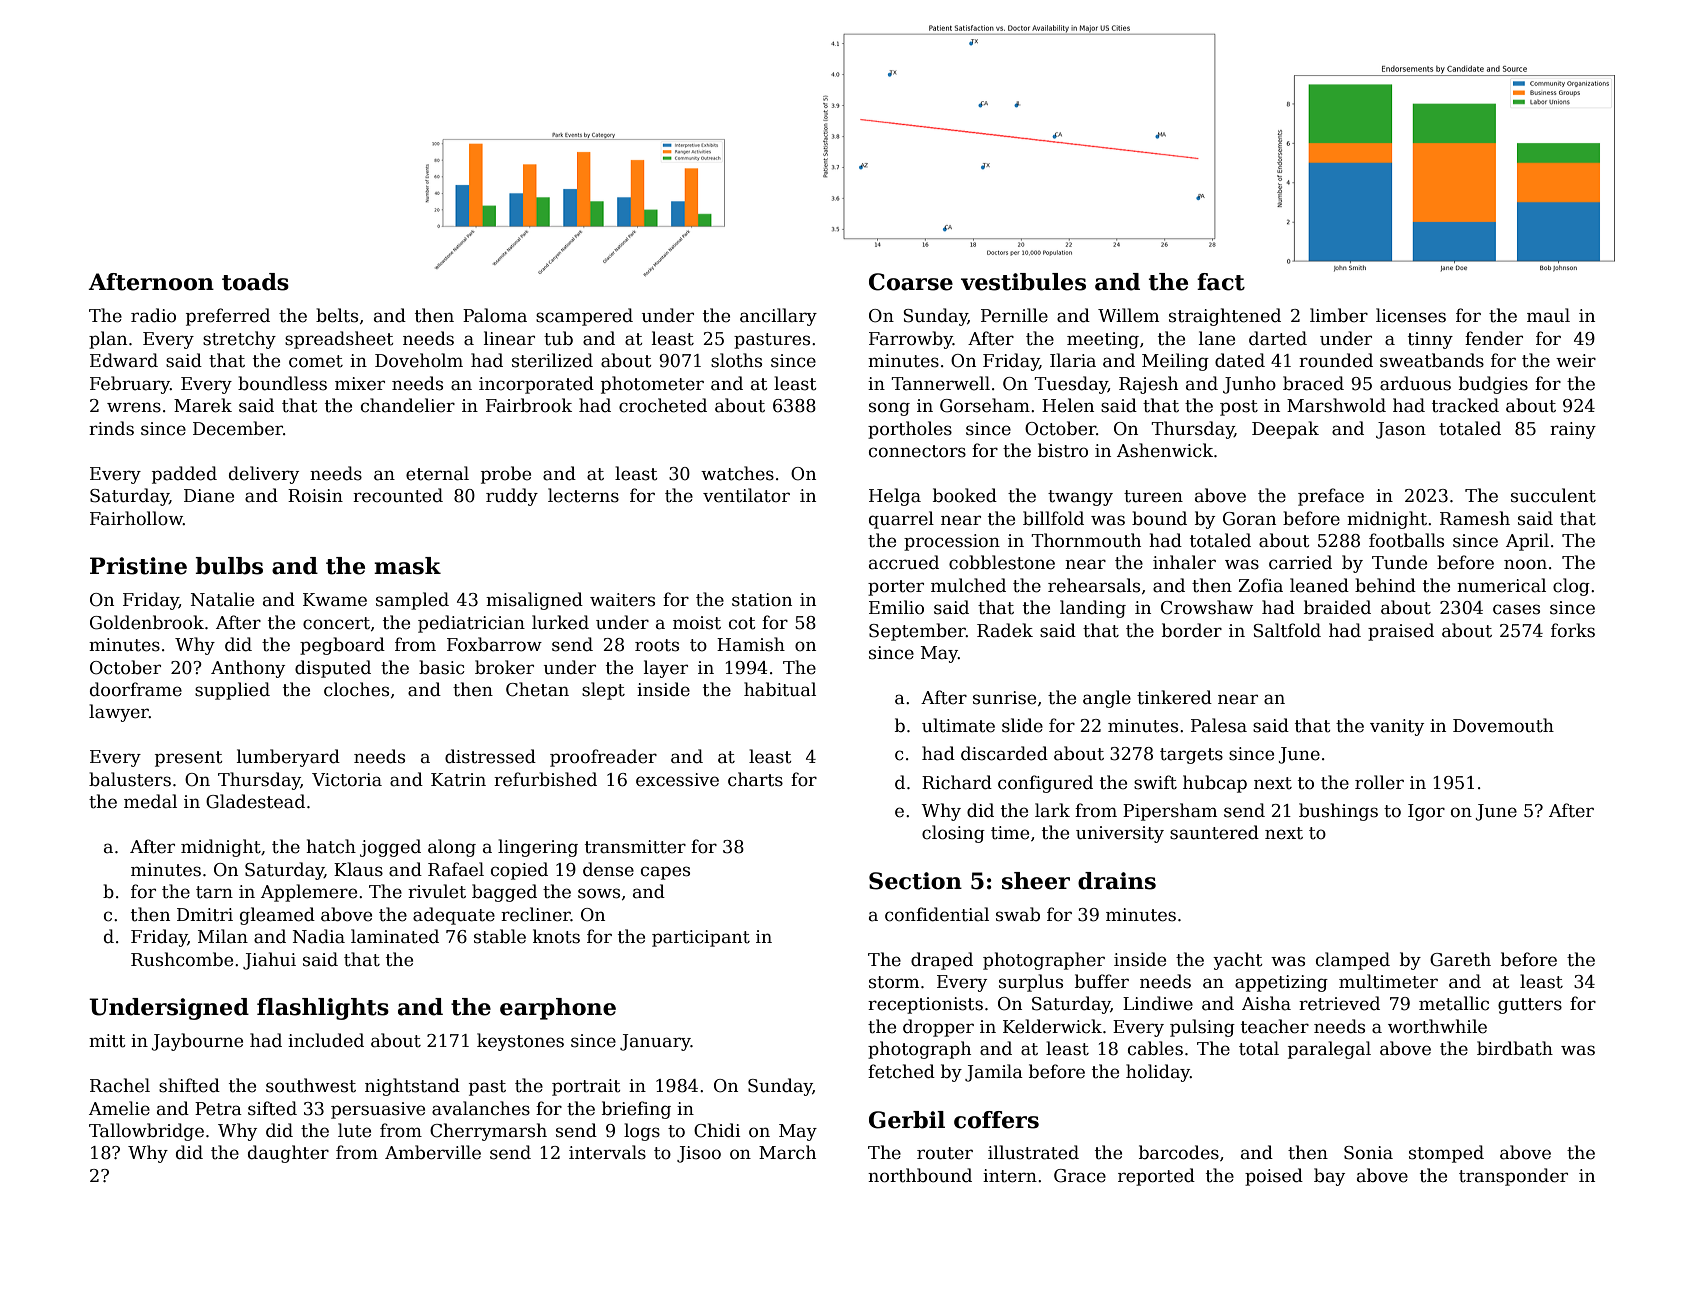 Image resolution: width=1685 pixels, height=1302 pixels. What do you see at coordinates (1401, 430) in the page?
I see `Jason` at bounding box center [1401, 430].
